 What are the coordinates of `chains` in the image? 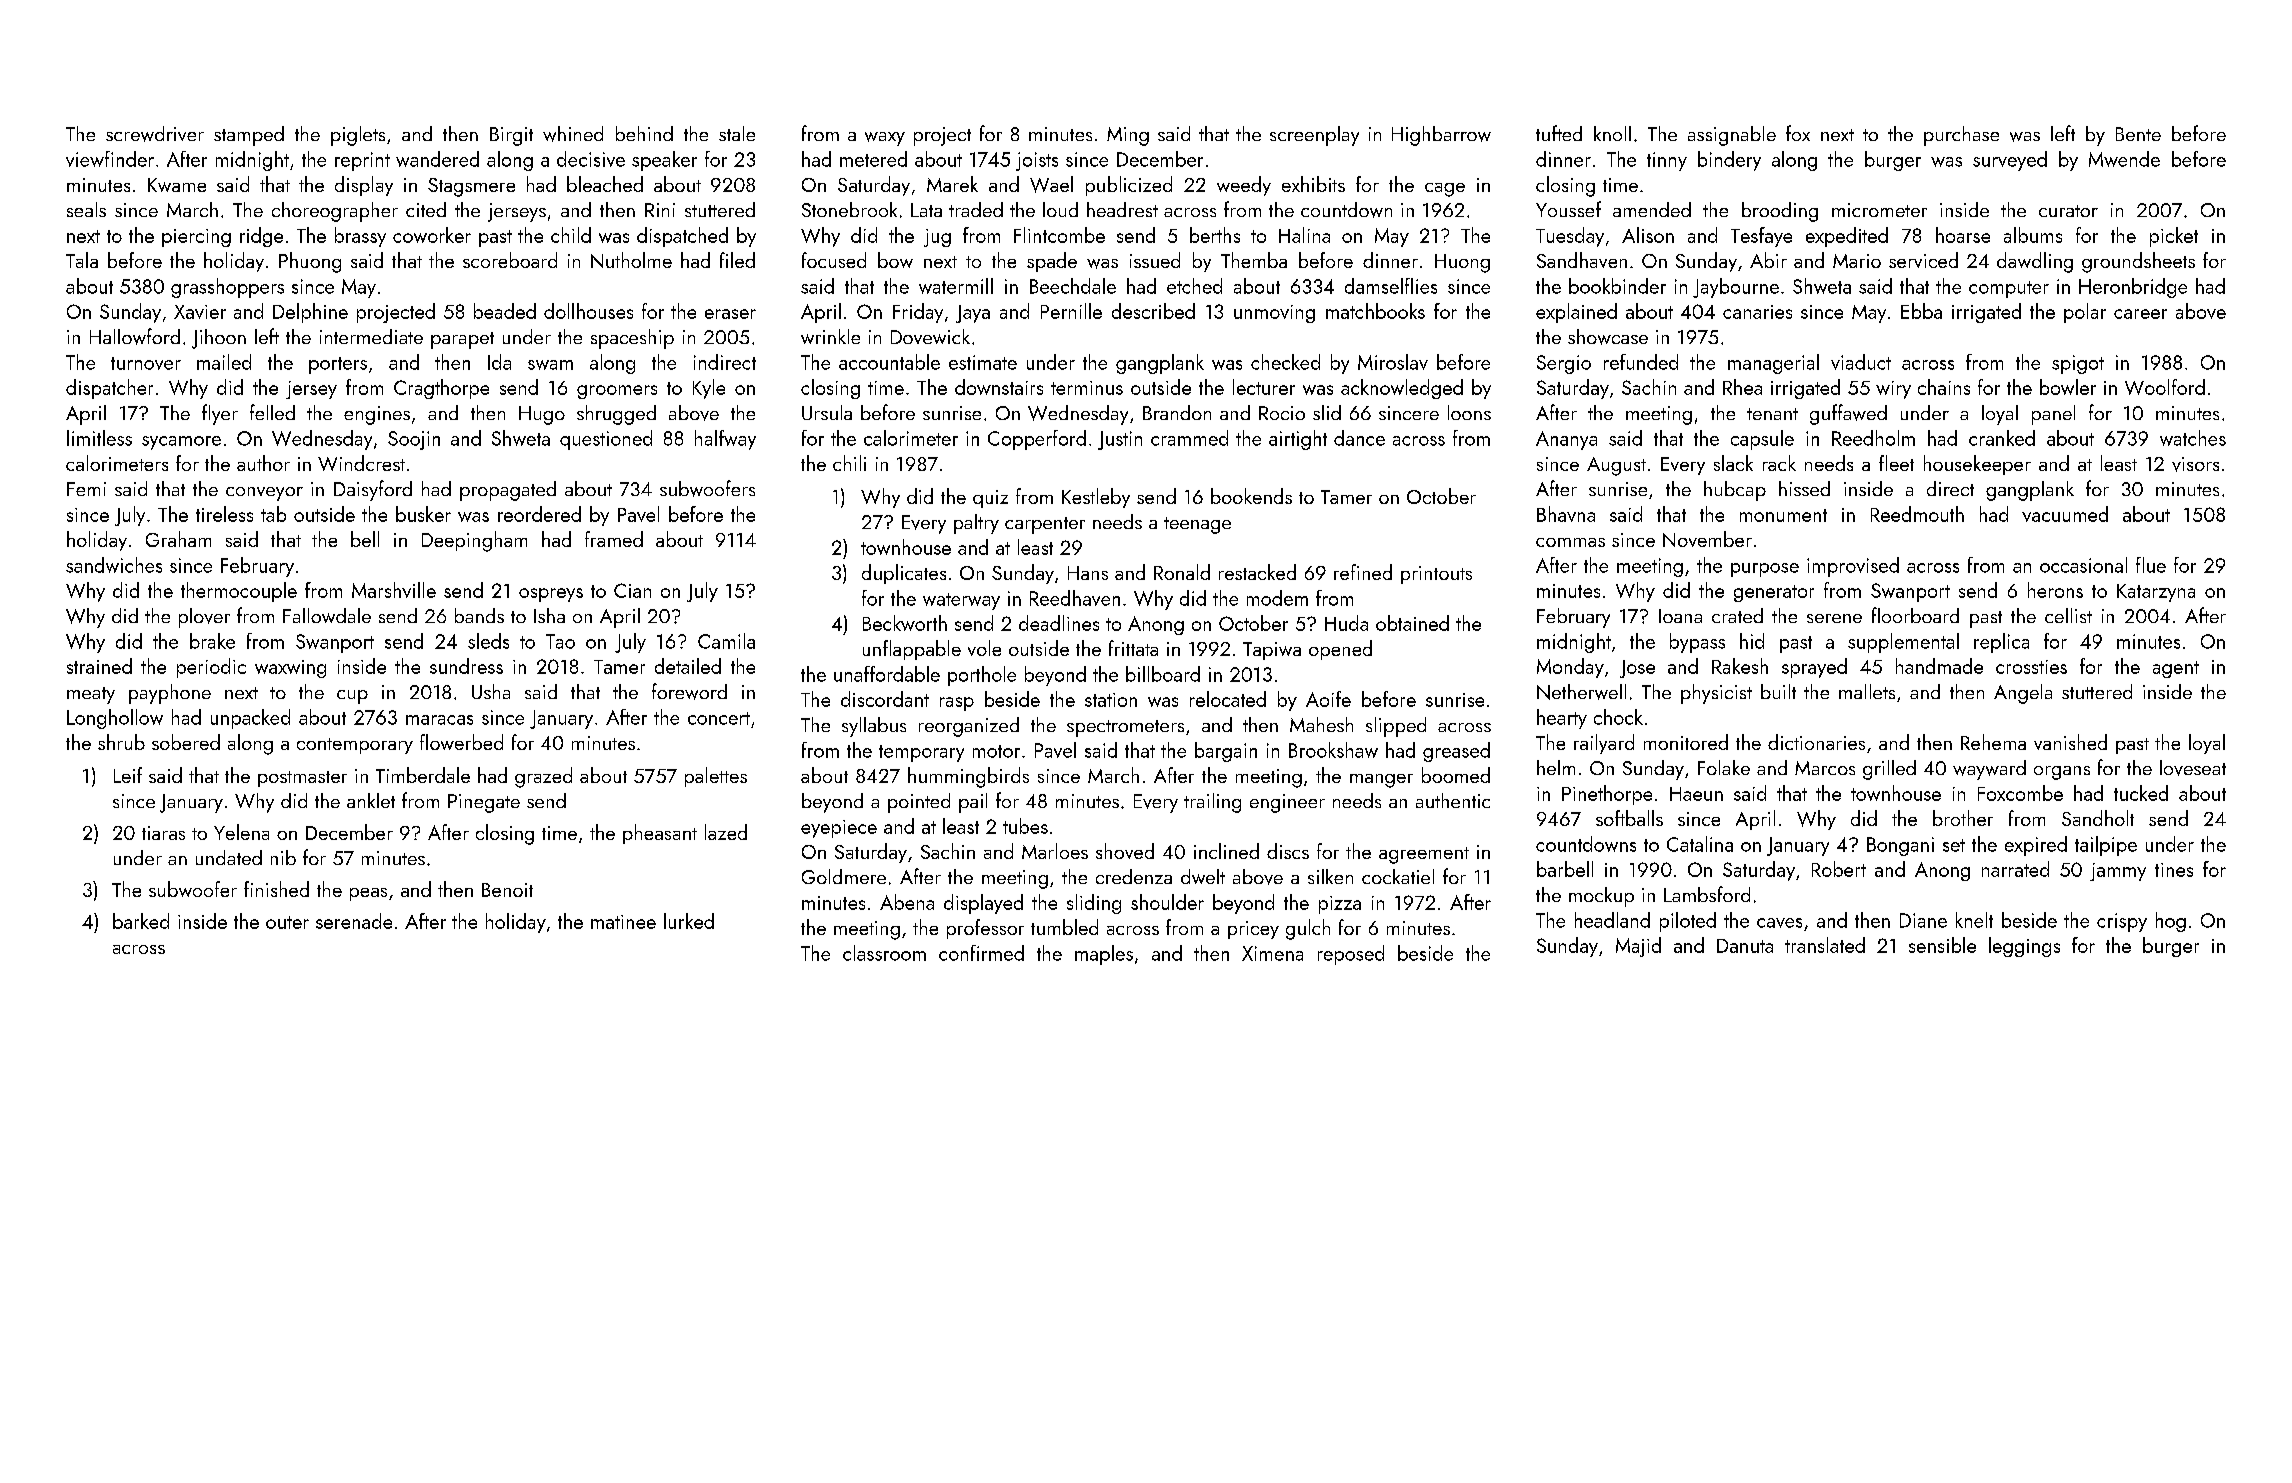 It's located at (1944, 387).
